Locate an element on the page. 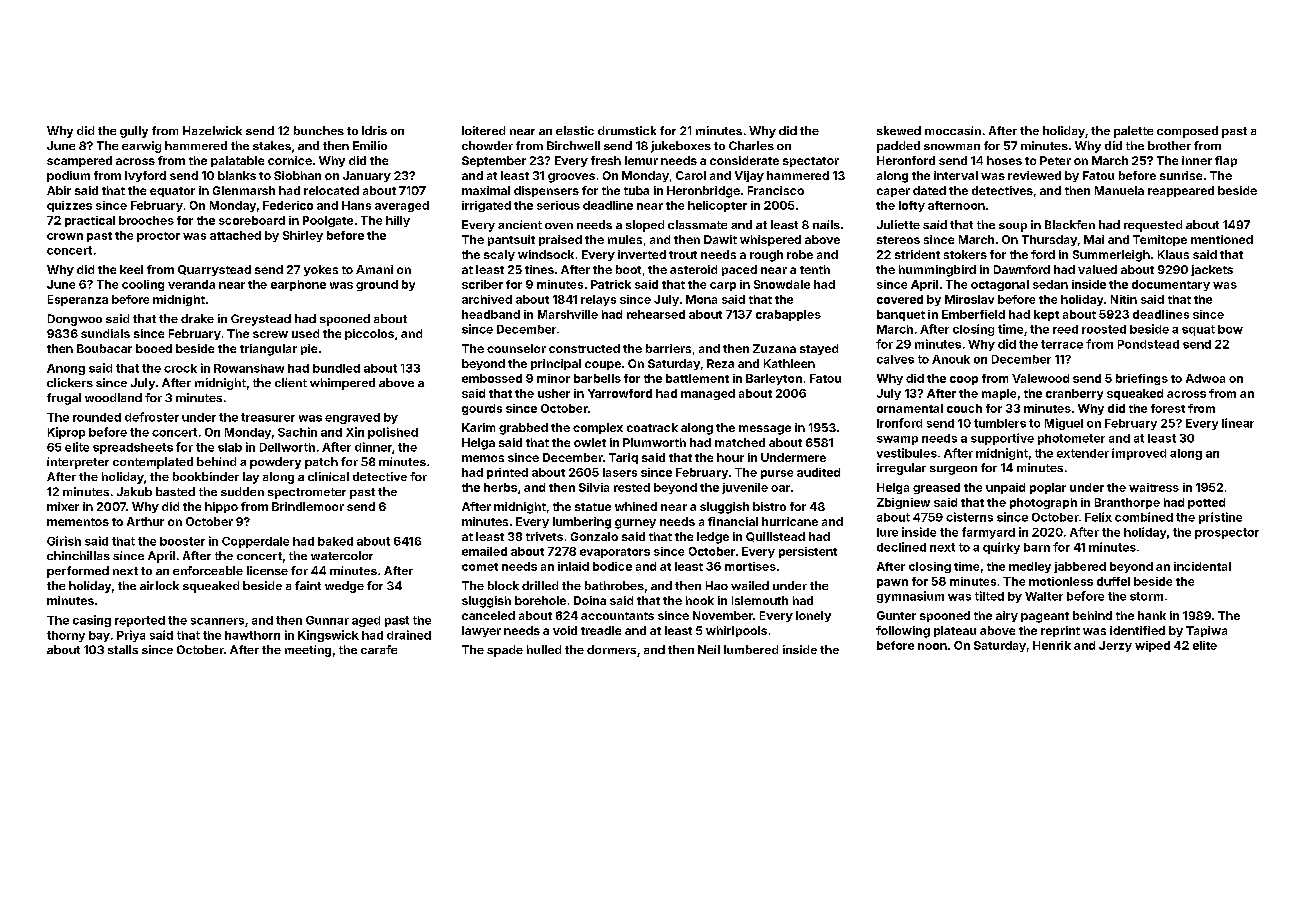  clinical is located at coordinates (328, 476).
